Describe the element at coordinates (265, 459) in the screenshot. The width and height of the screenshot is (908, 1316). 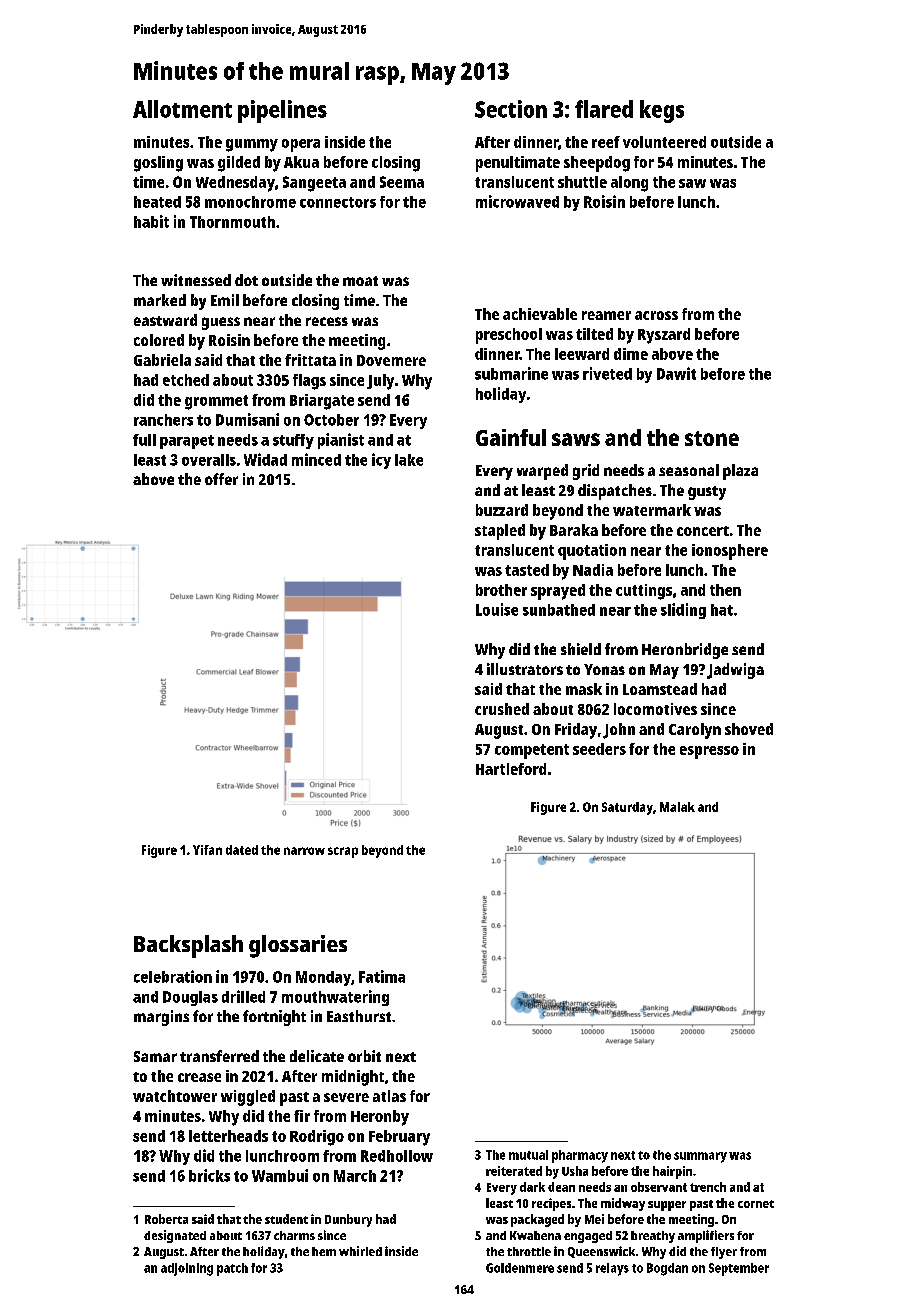
I see `Widad` at that location.
